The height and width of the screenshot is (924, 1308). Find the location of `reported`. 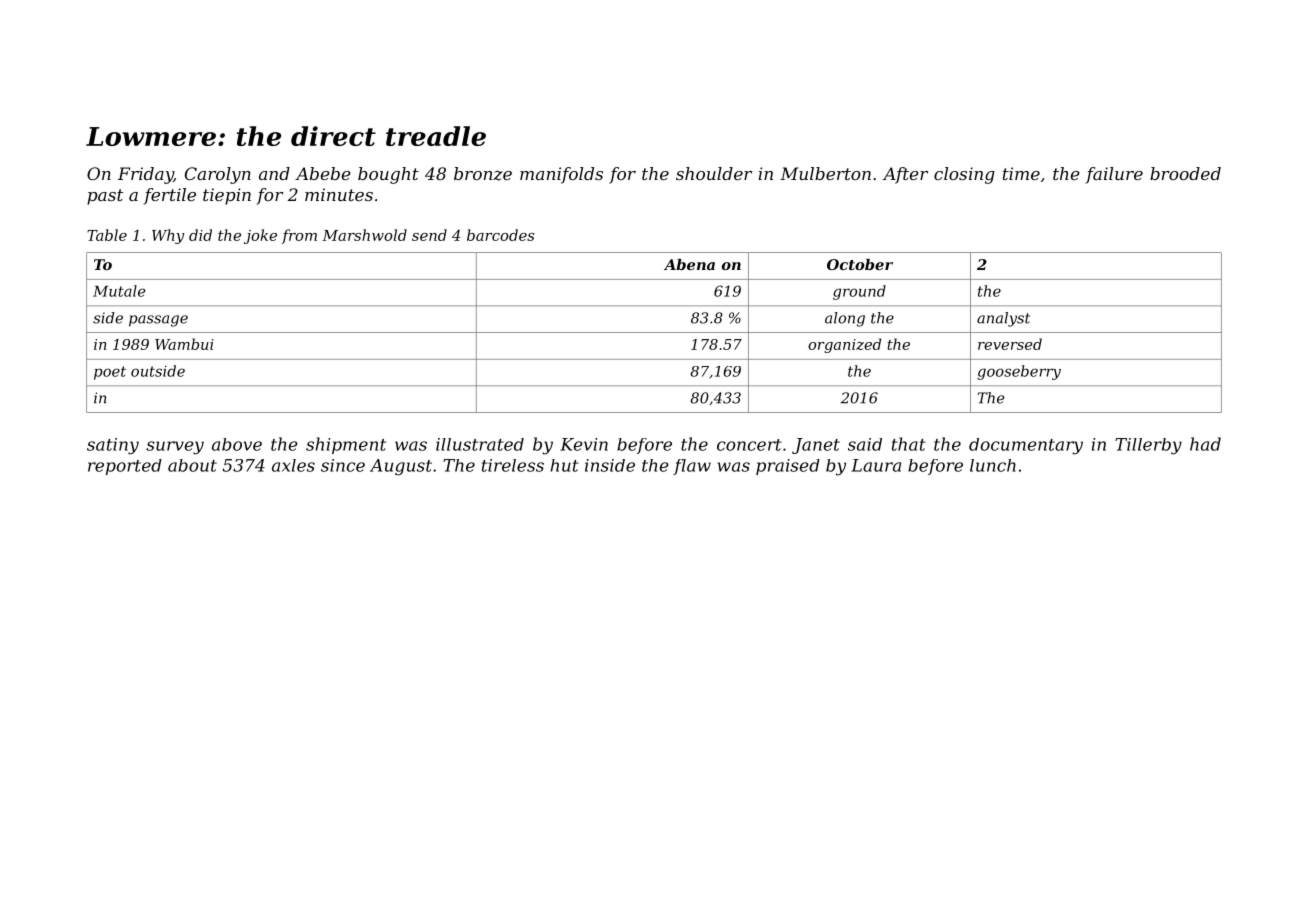

reported is located at coordinates (125, 467).
